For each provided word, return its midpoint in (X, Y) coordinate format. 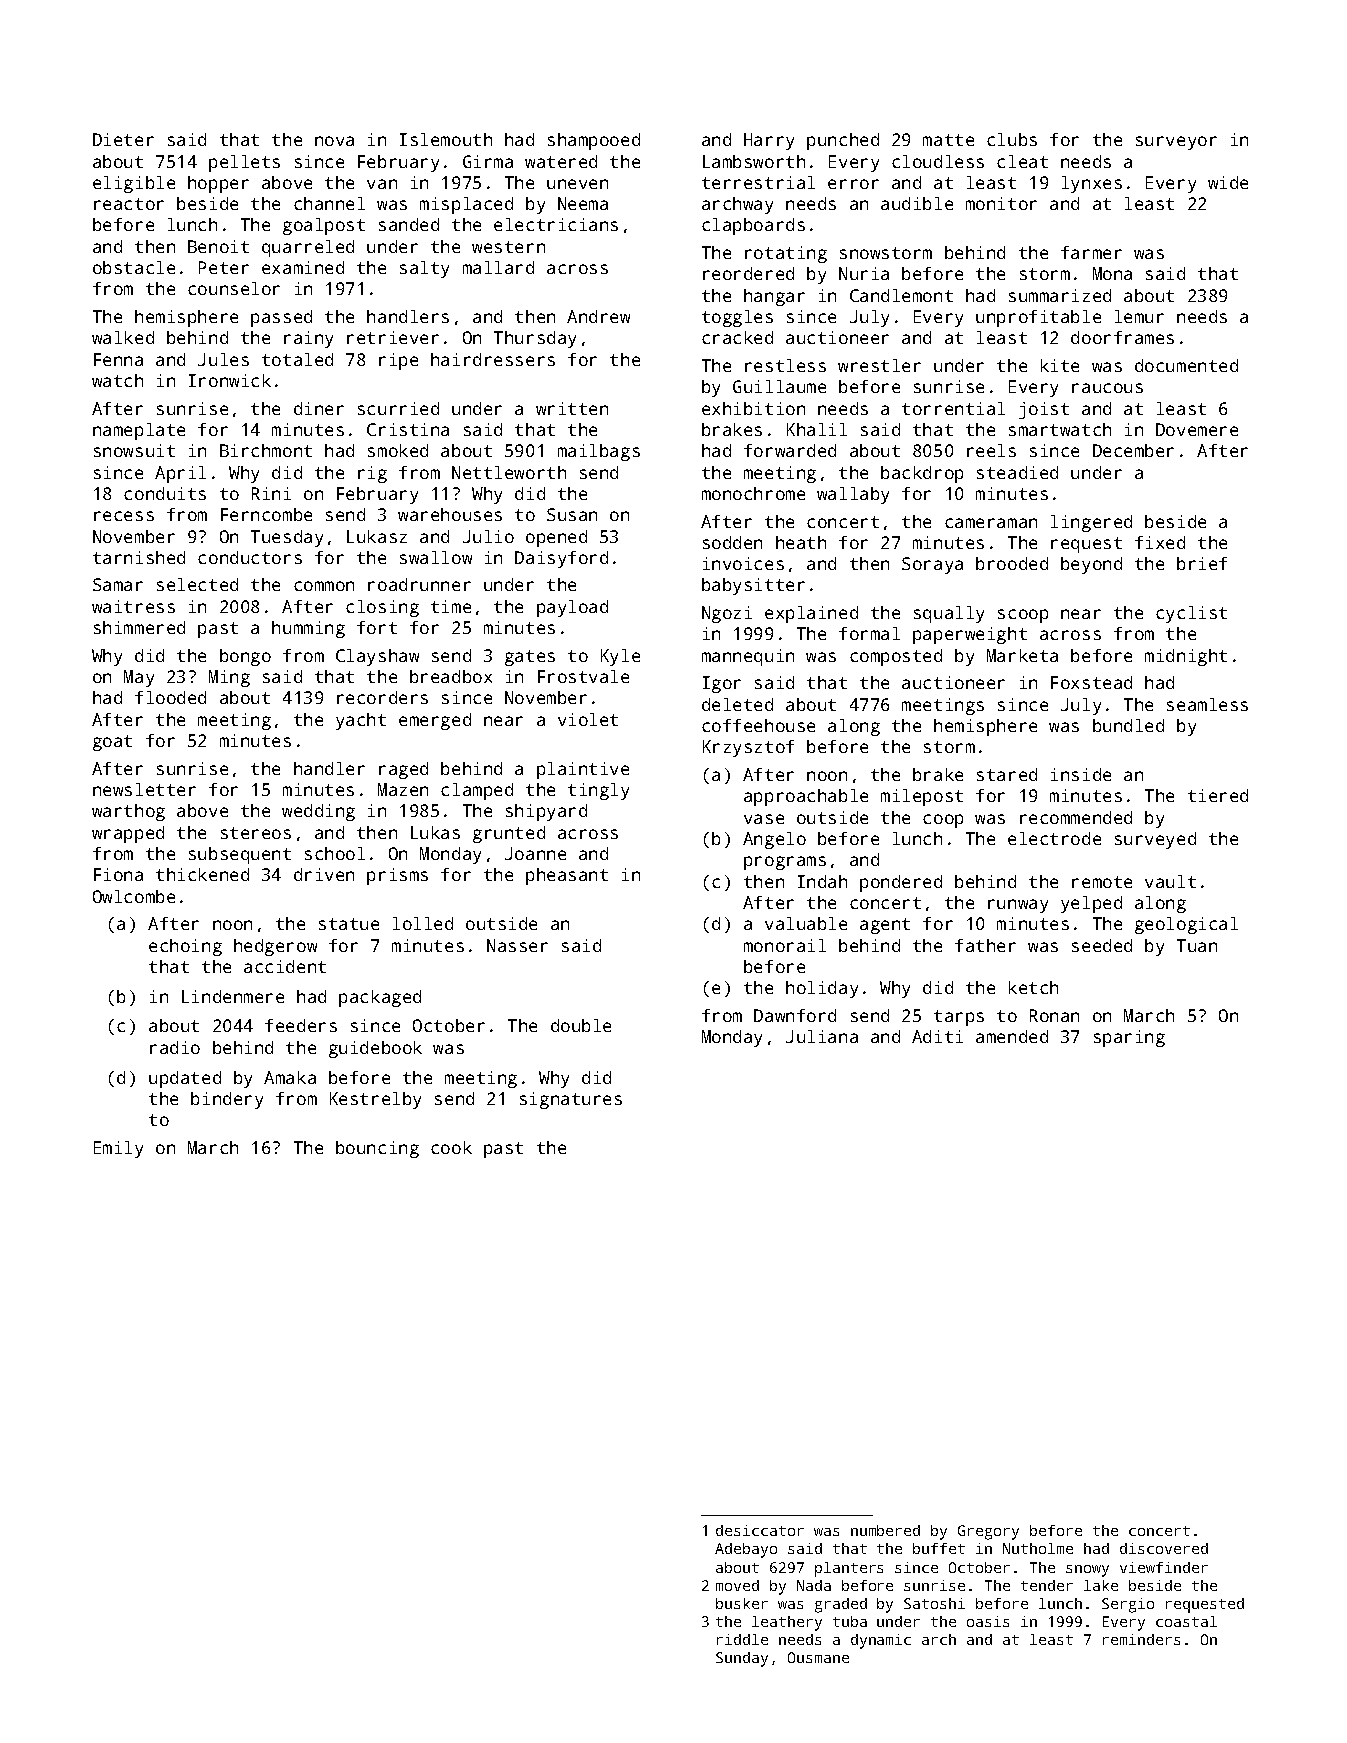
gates (530, 658)
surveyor (1176, 143)
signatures (571, 1100)
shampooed (594, 141)
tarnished (139, 557)
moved (737, 1585)
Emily (118, 1149)
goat (112, 743)
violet (588, 719)
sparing (1129, 1038)
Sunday (742, 1659)
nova (334, 141)
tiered (1218, 795)
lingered (1091, 523)
